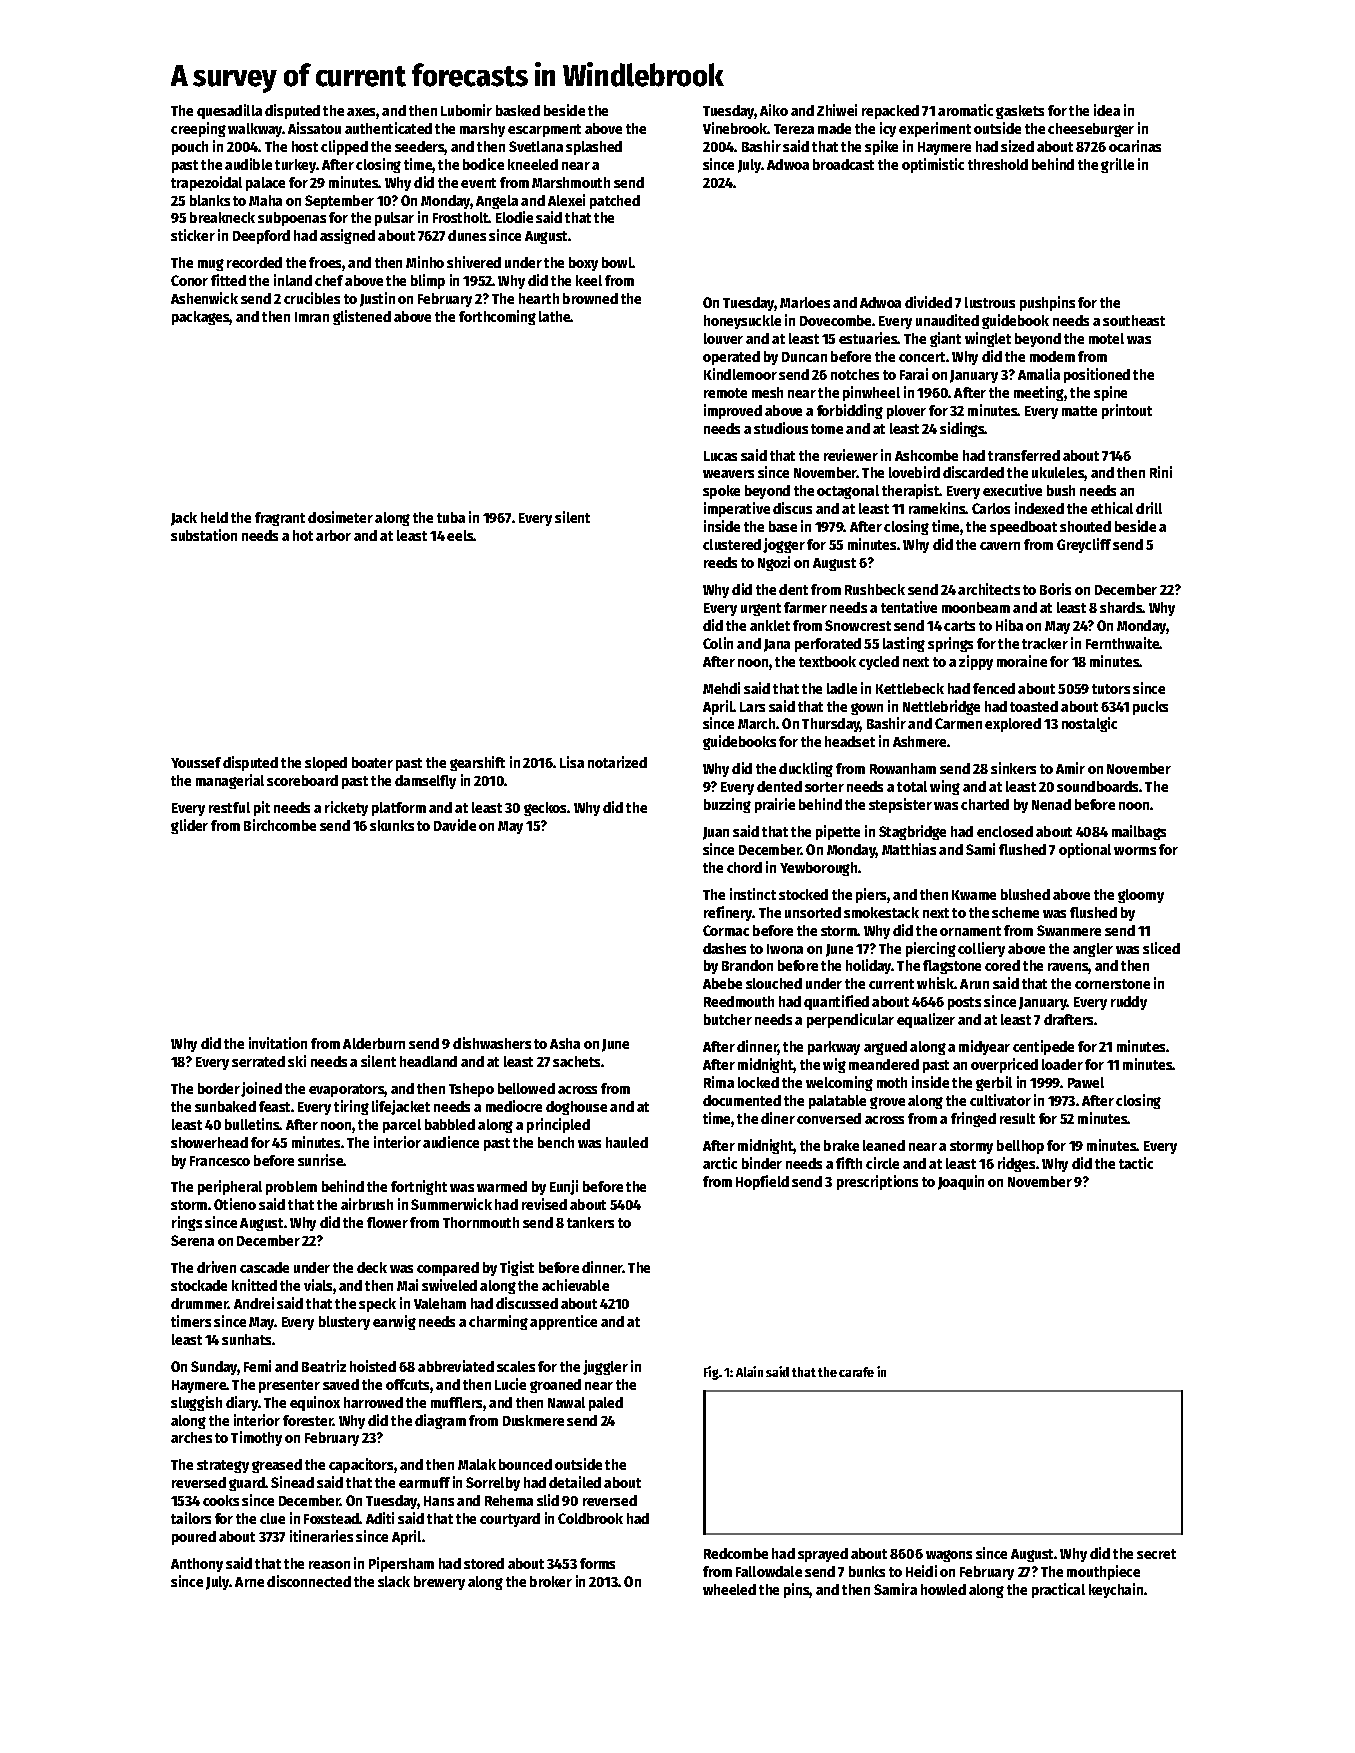 This screenshot has height=1753, width=1355. What do you see at coordinates (722, 983) in the screenshot?
I see `Abebe` at bounding box center [722, 983].
